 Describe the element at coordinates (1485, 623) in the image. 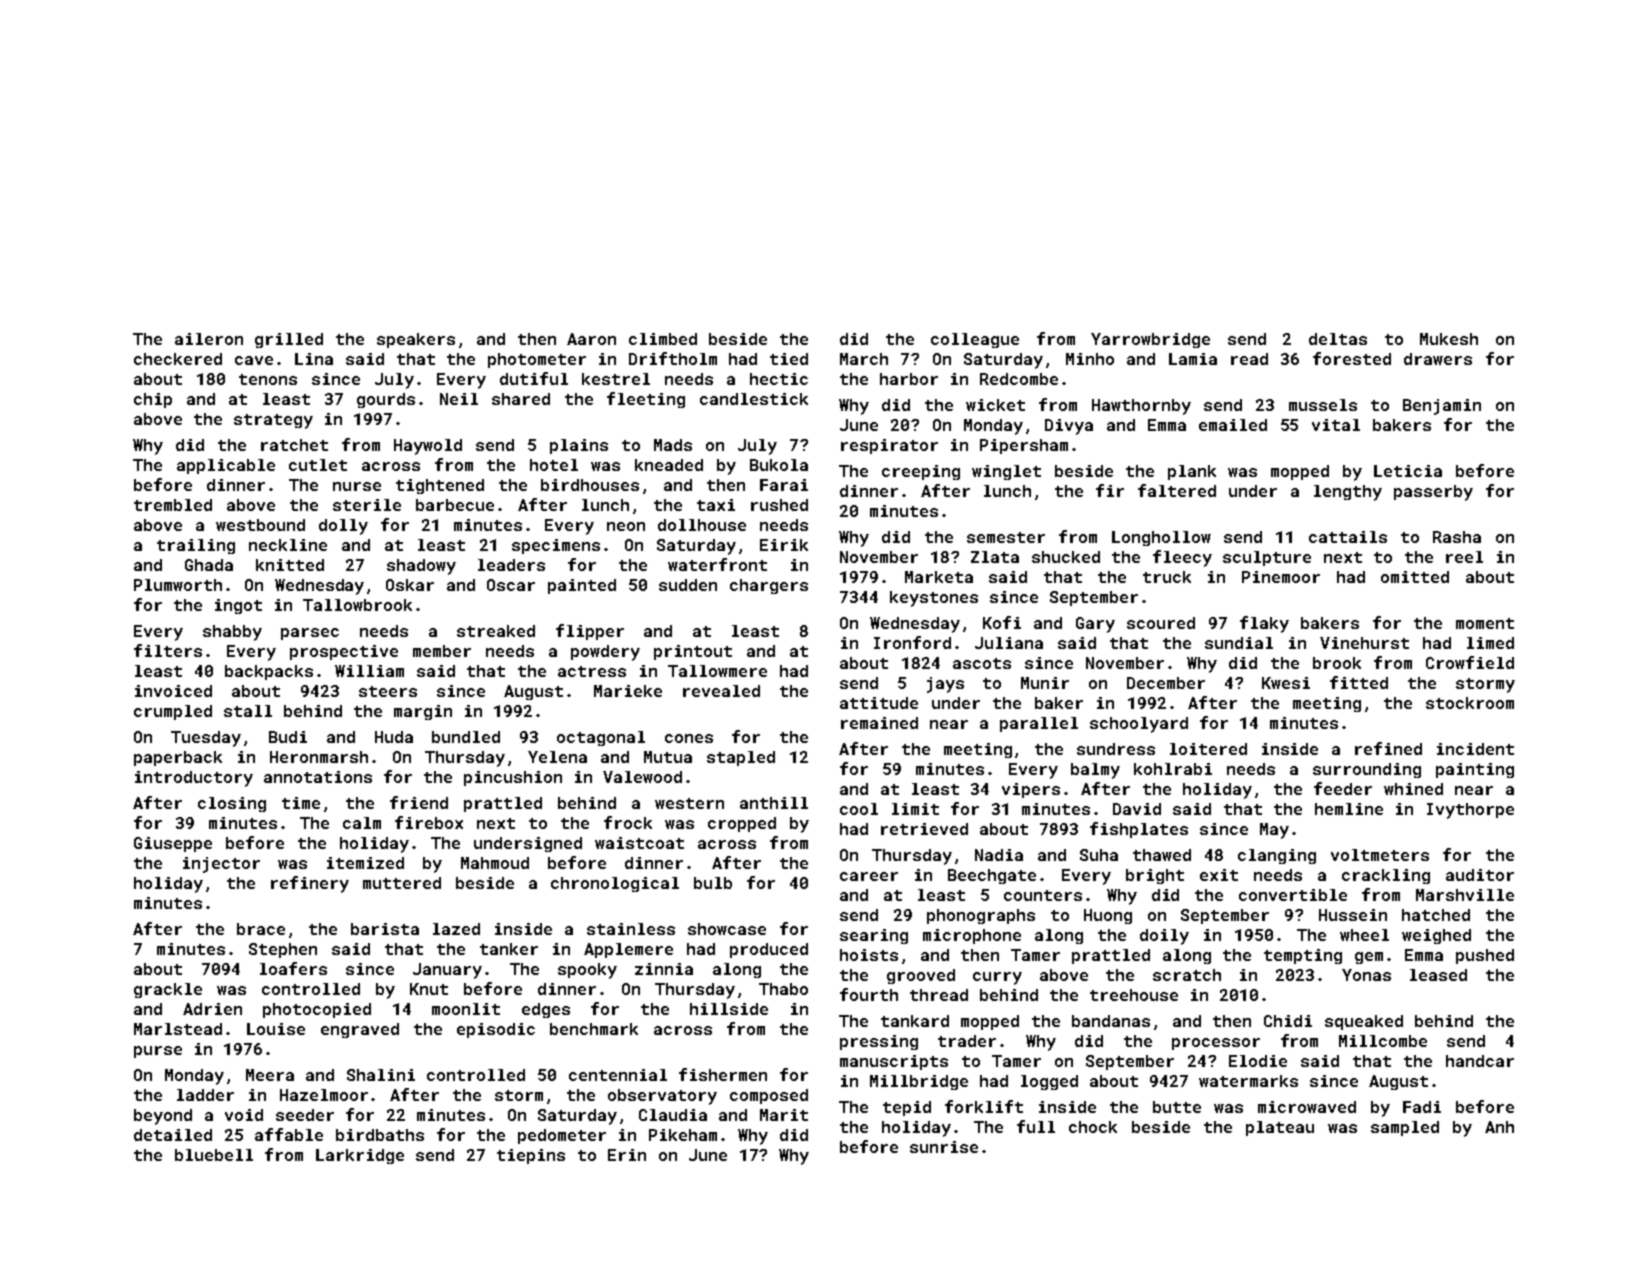

I see `moment` at that location.
